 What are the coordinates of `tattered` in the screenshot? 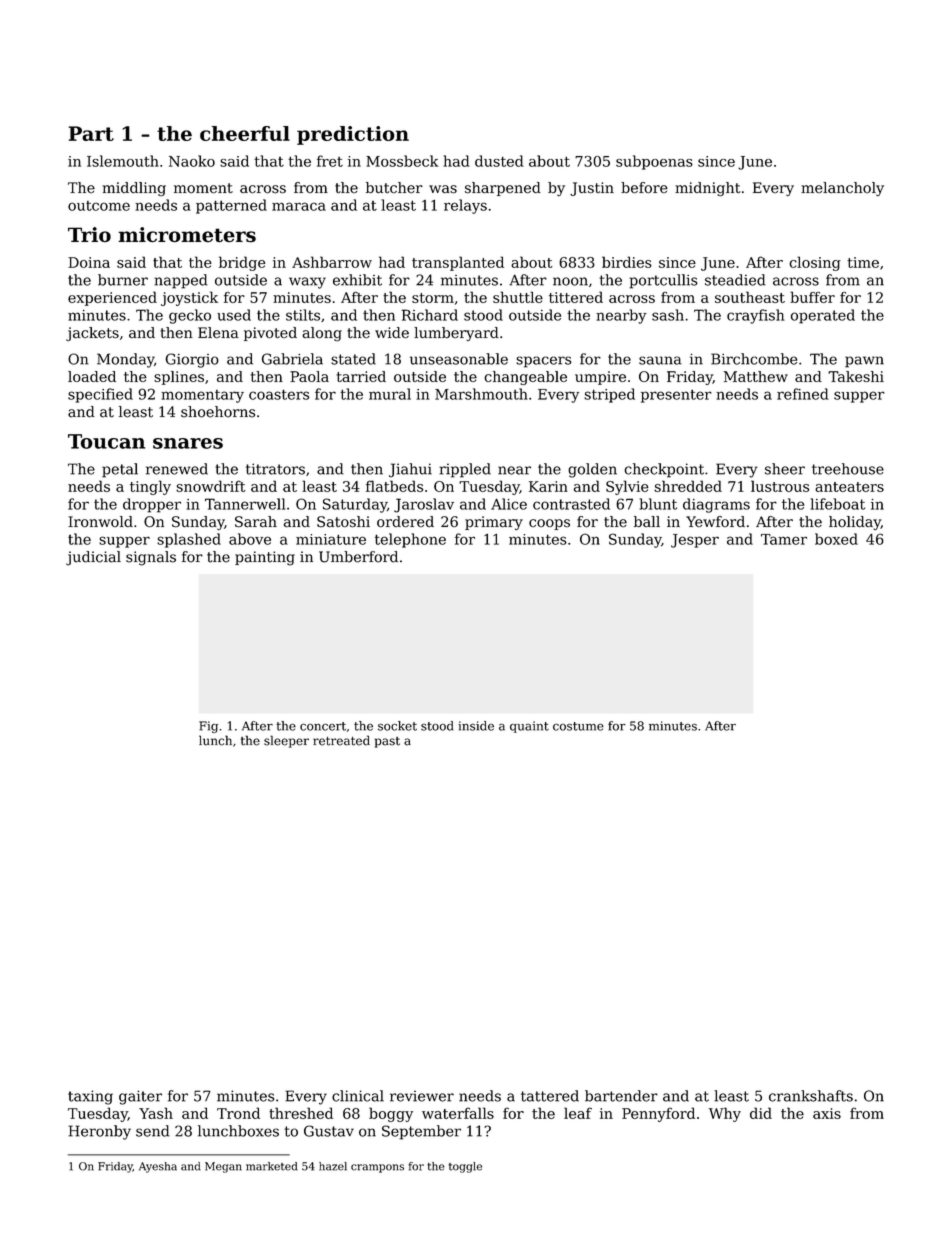 It's located at (550, 1096).
